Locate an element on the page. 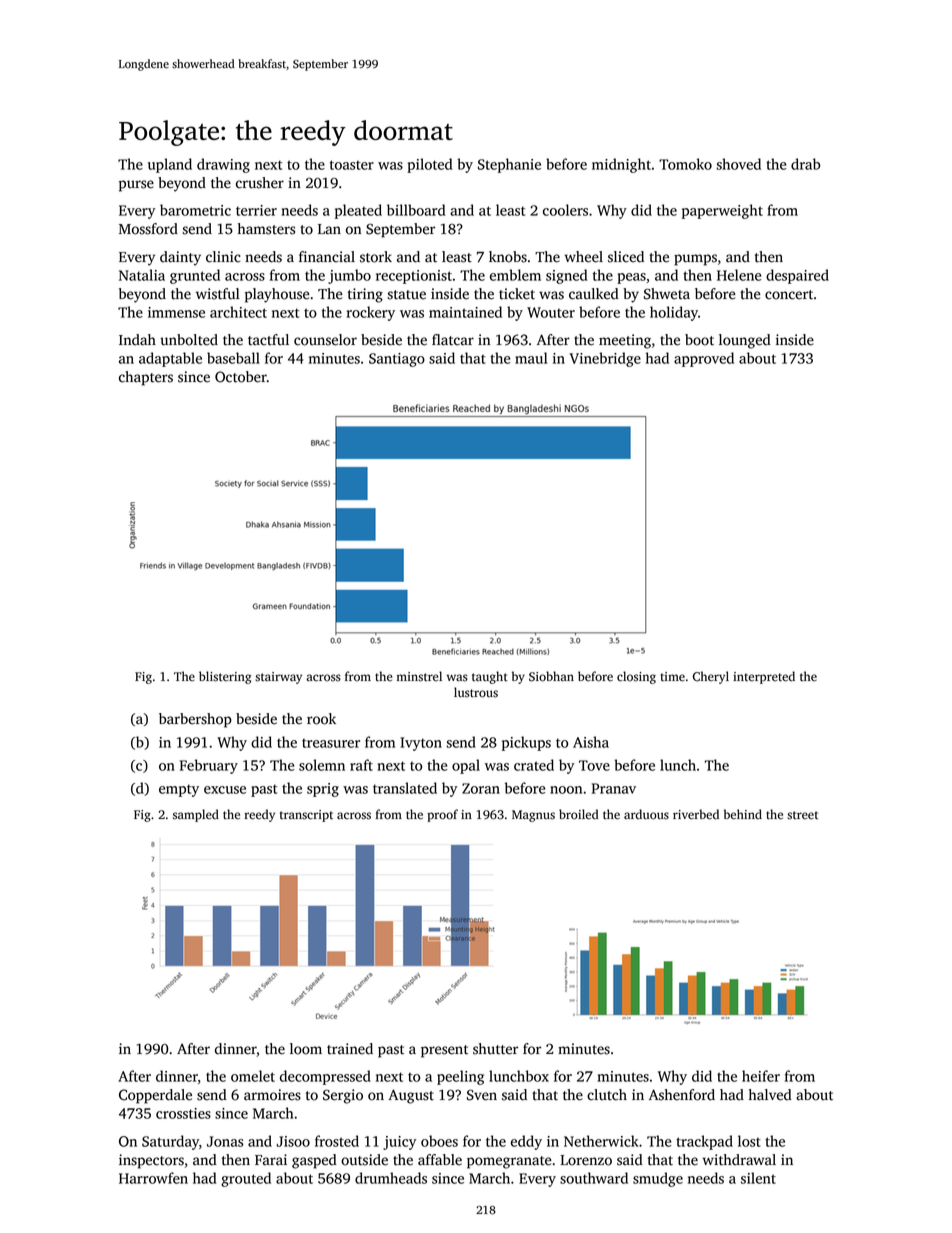 This page has height=1233, width=952. sampled is located at coordinates (196, 815).
